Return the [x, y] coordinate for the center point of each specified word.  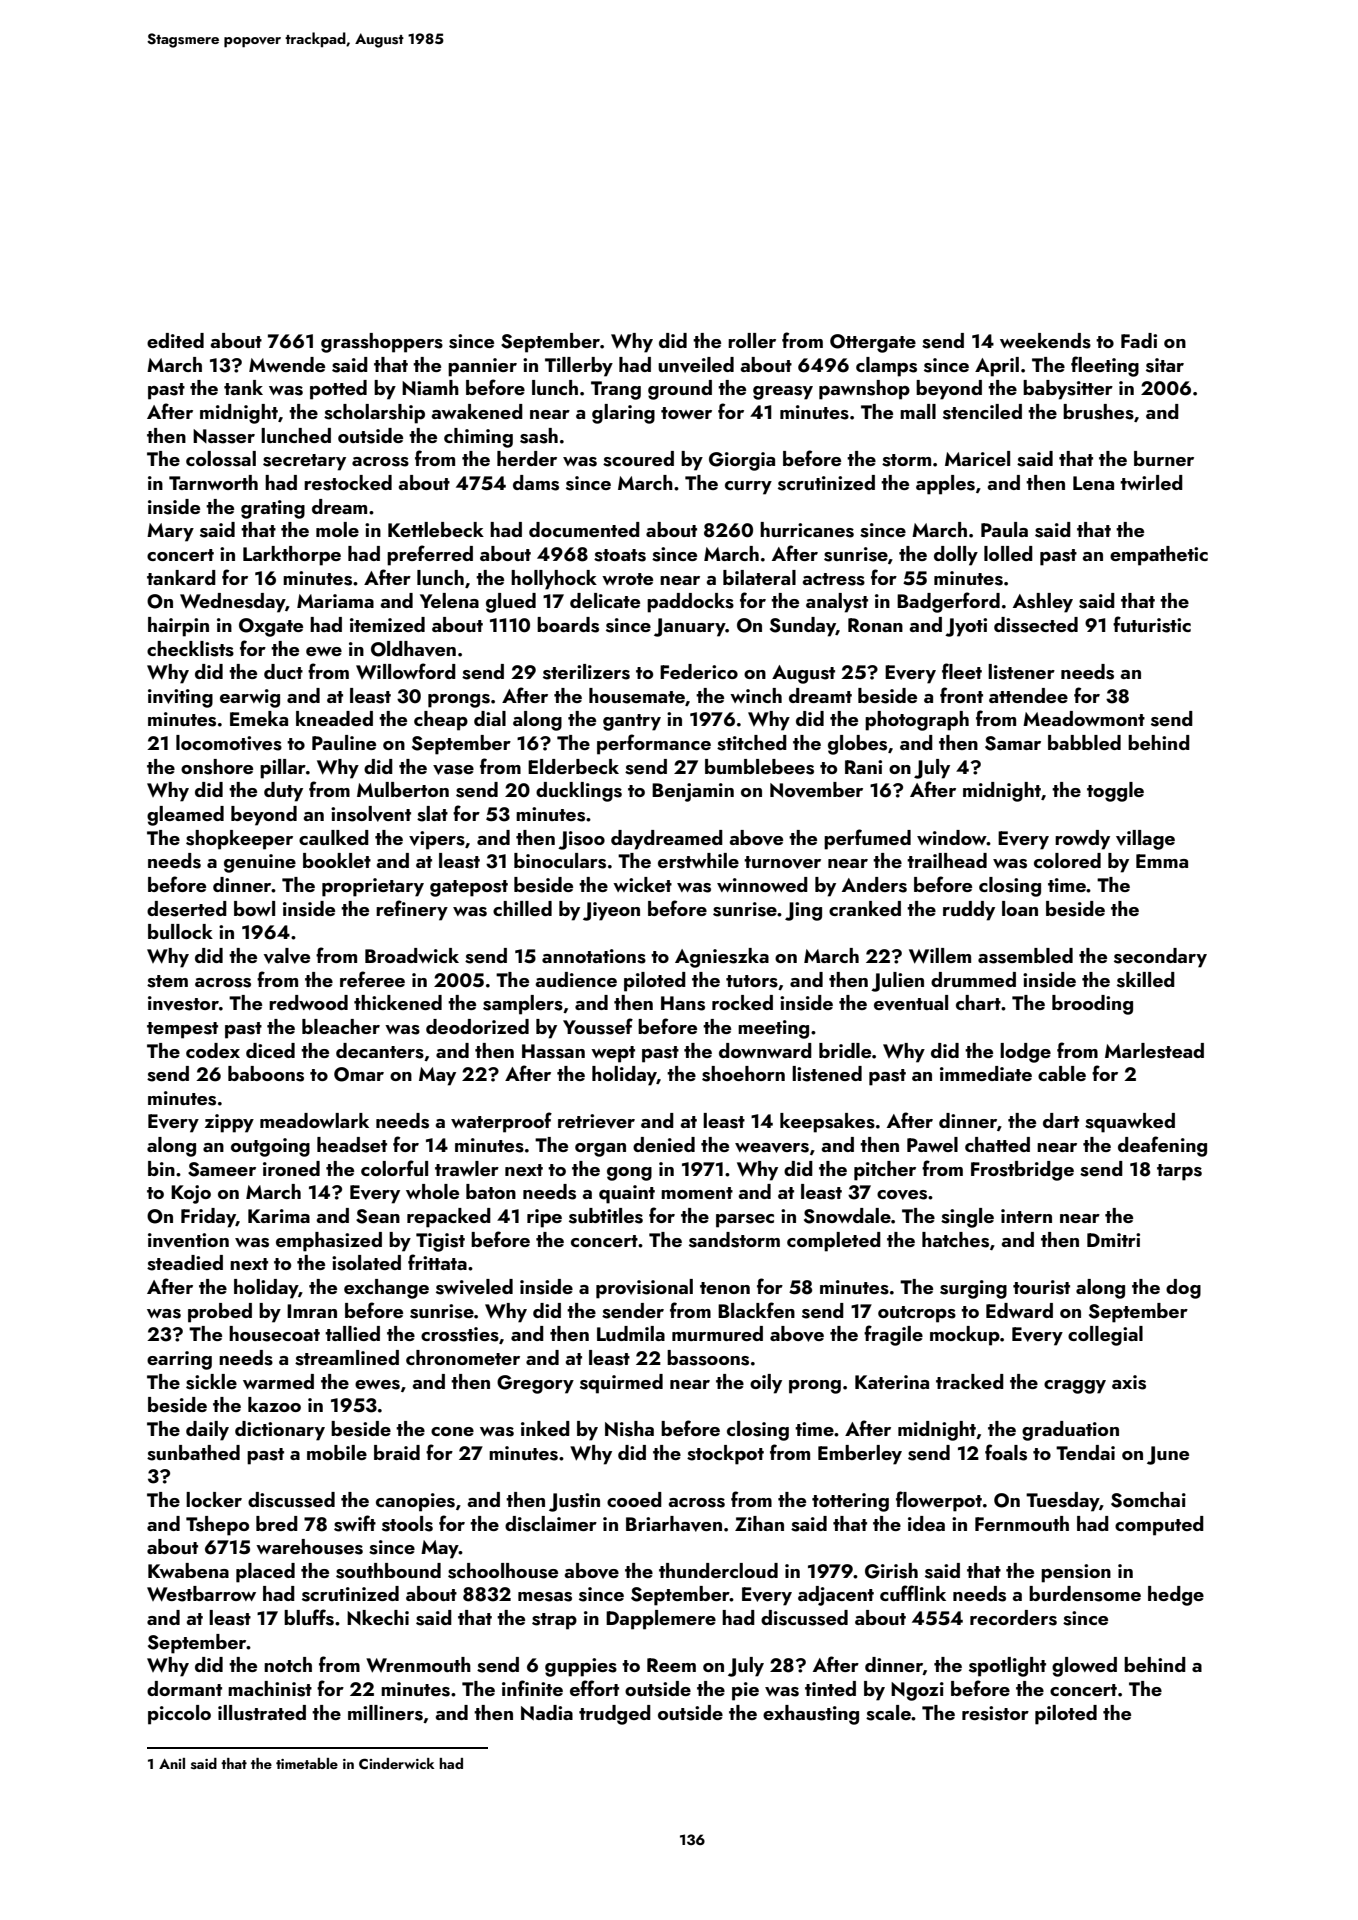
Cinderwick [397, 1763]
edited [175, 340]
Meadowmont [1084, 718]
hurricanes [807, 530]
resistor [995, 1713]
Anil [172, 1763]
